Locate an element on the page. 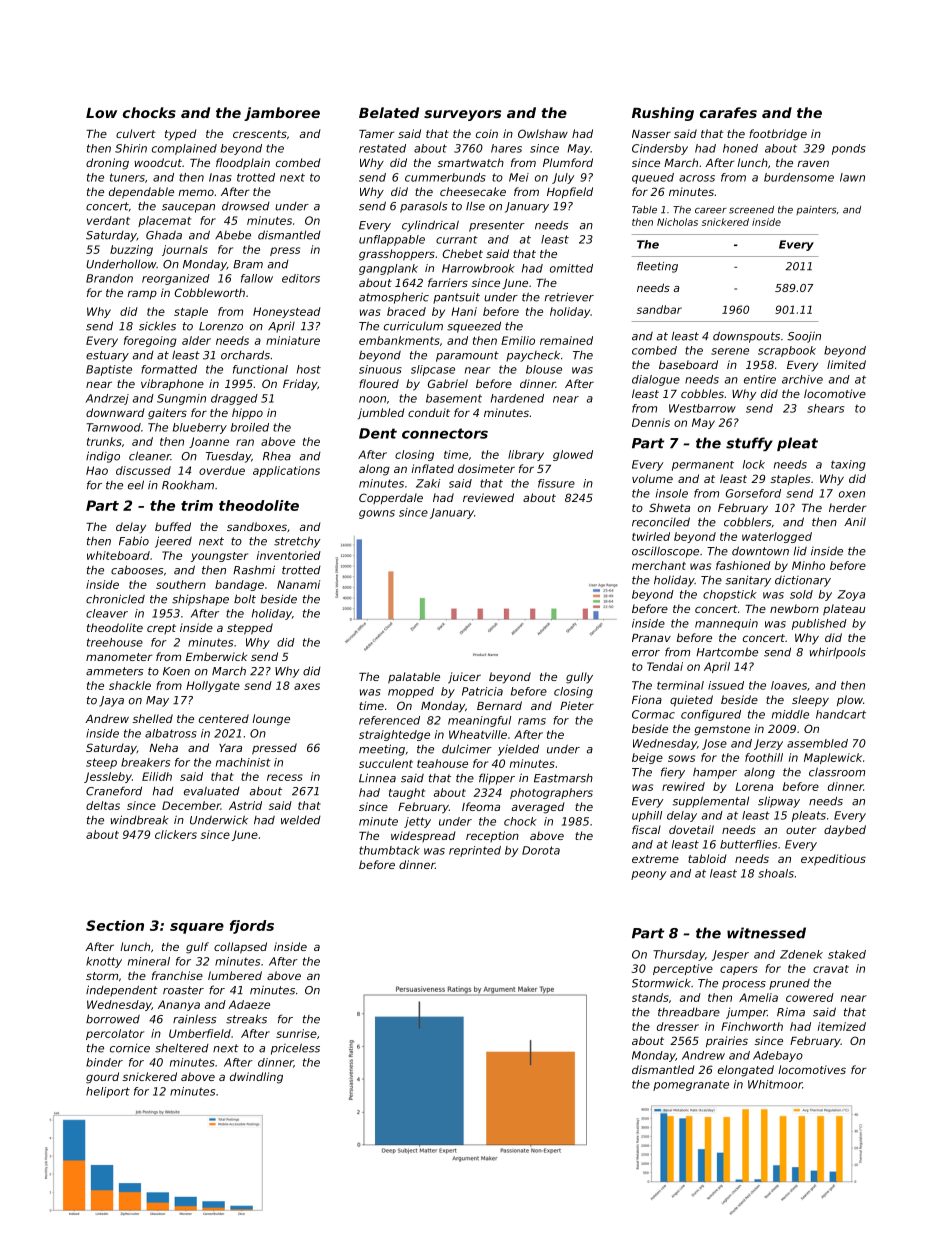 The width and height of the image is (952, 1233). jetty is located at coordinates (417, 822).
